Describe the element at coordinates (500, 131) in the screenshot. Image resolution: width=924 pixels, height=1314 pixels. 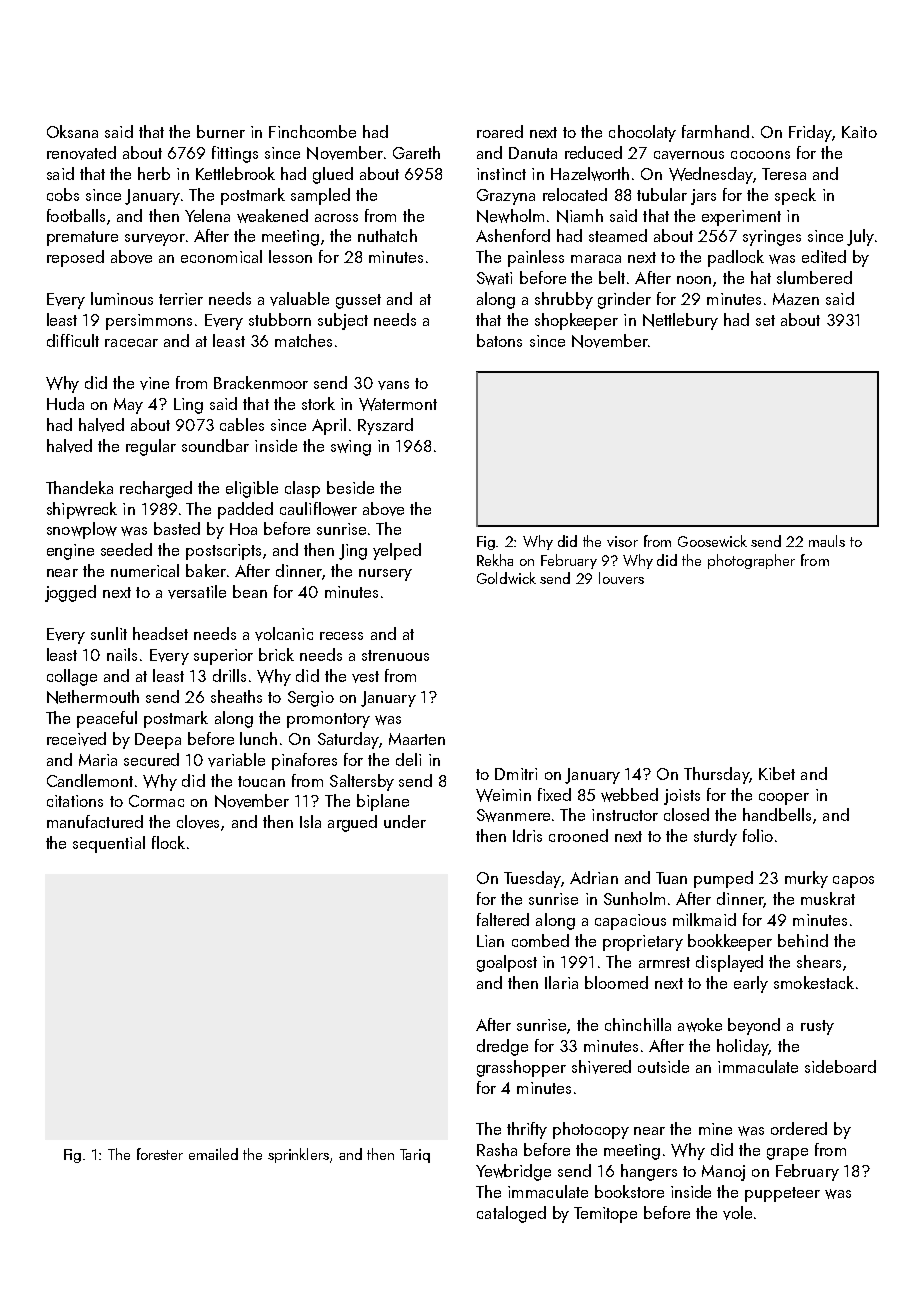
I see `roared` at that location.
